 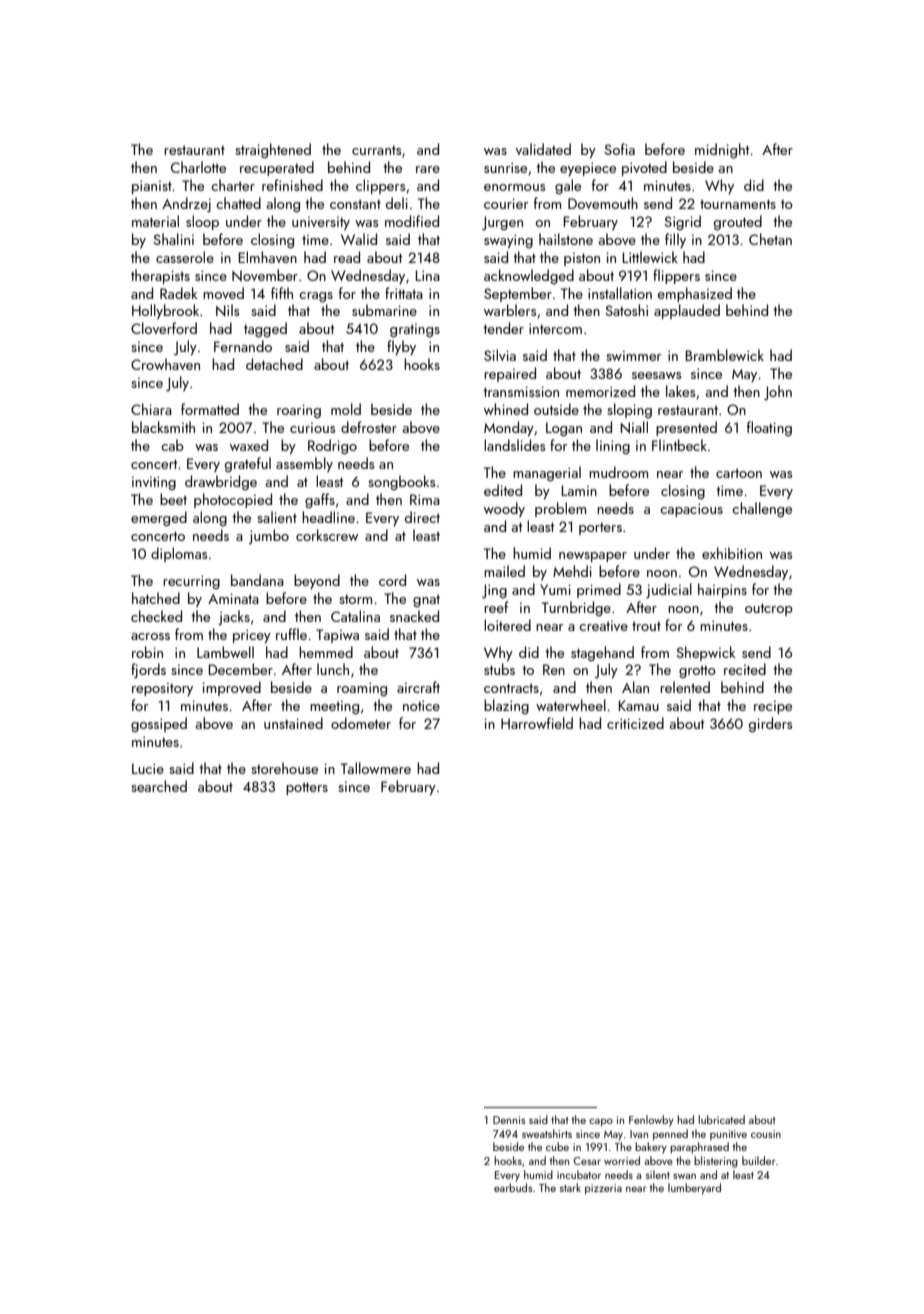 What do you see at coordinates (227, 310) in the screenshot?
I see `Nils` at bounding box center [227, 310].
